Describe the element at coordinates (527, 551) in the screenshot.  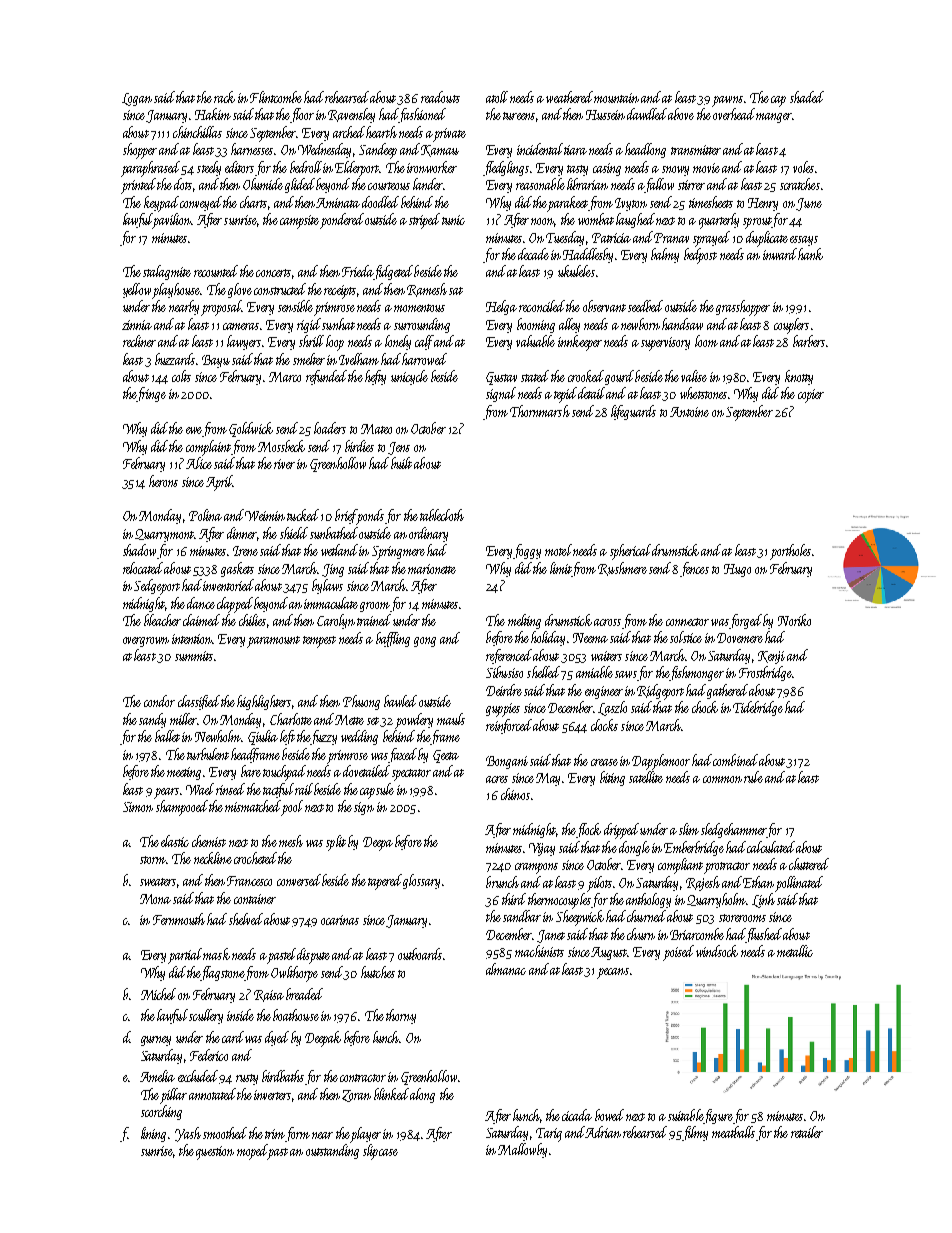
I see `foggy` at that location.
